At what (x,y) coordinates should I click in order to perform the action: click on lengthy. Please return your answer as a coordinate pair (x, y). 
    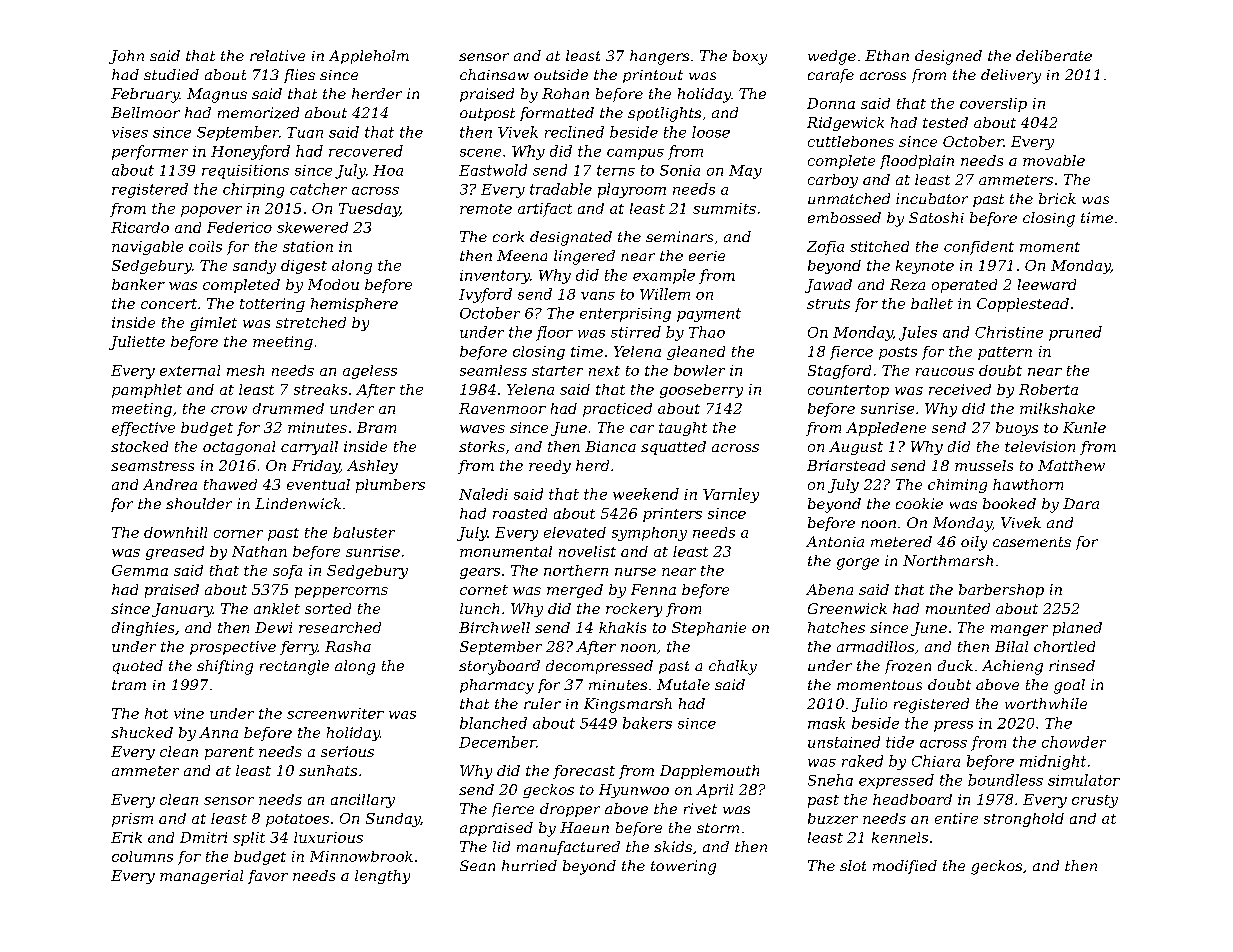
    Looking at the image, I should click on (382, 877).
